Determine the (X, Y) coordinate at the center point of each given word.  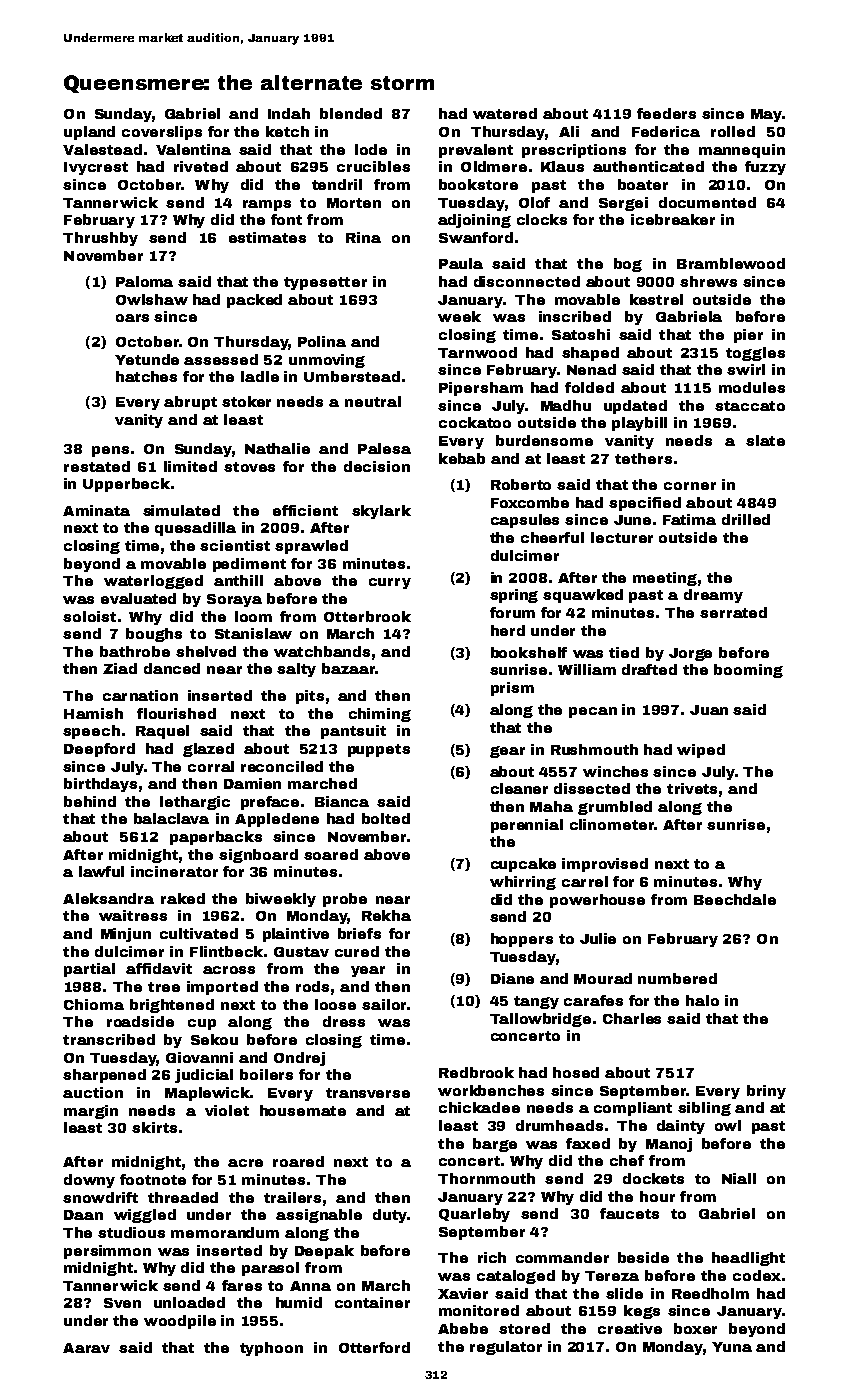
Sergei (623, 204)
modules (752, 387)
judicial (204, 1076)
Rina (363, 237)
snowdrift (100, 1197)
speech (91, 732)
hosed (576, 1072)
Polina (322, 341)
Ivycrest (96, 168)
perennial (527, 826)
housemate (303, 1110)
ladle (260, 376)
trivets (692, 788)
